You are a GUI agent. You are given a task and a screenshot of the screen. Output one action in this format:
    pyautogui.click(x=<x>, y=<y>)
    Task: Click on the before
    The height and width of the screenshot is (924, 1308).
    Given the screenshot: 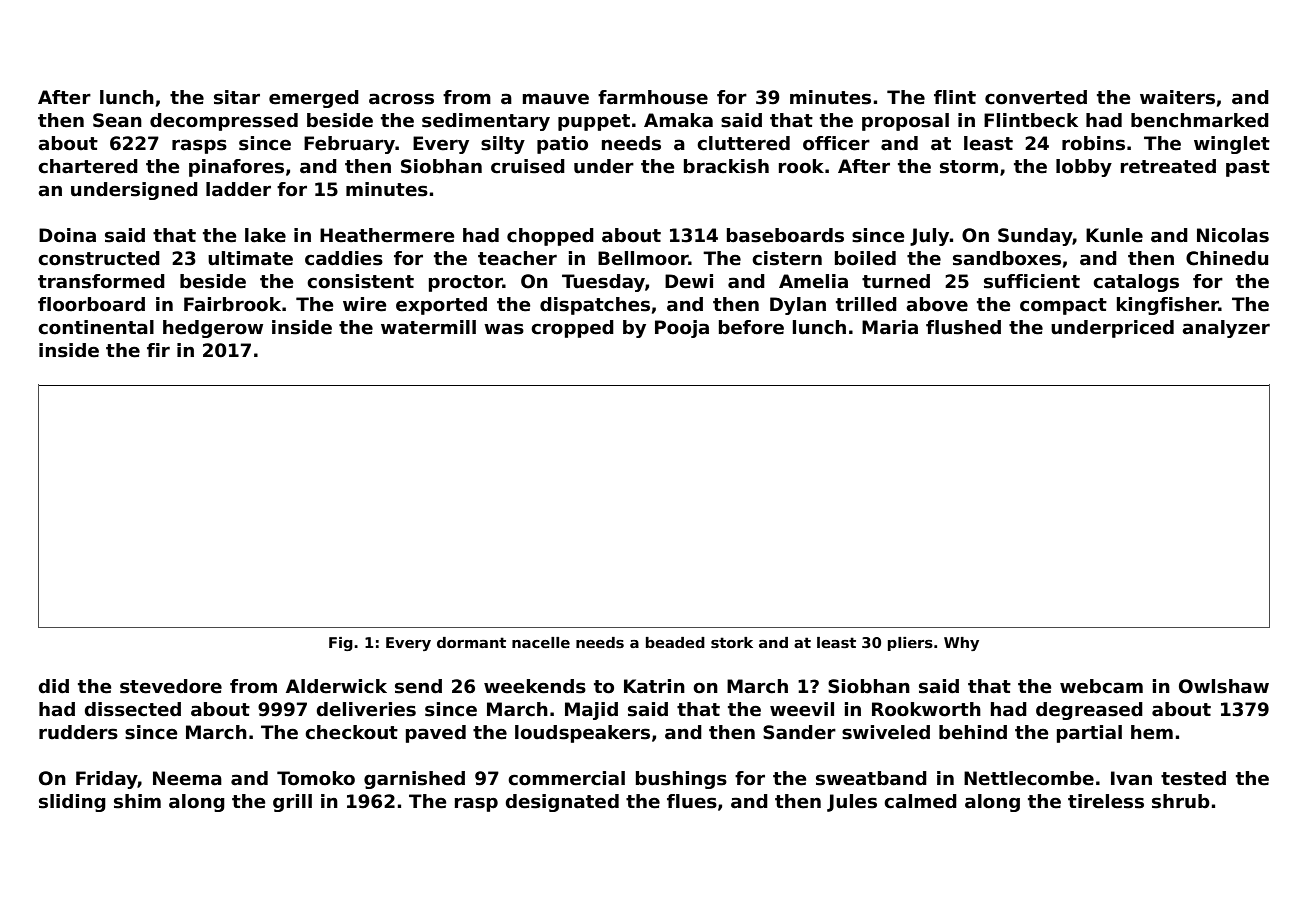 What is the action you would take?
    pyautogui.click(x=751, y=327)
